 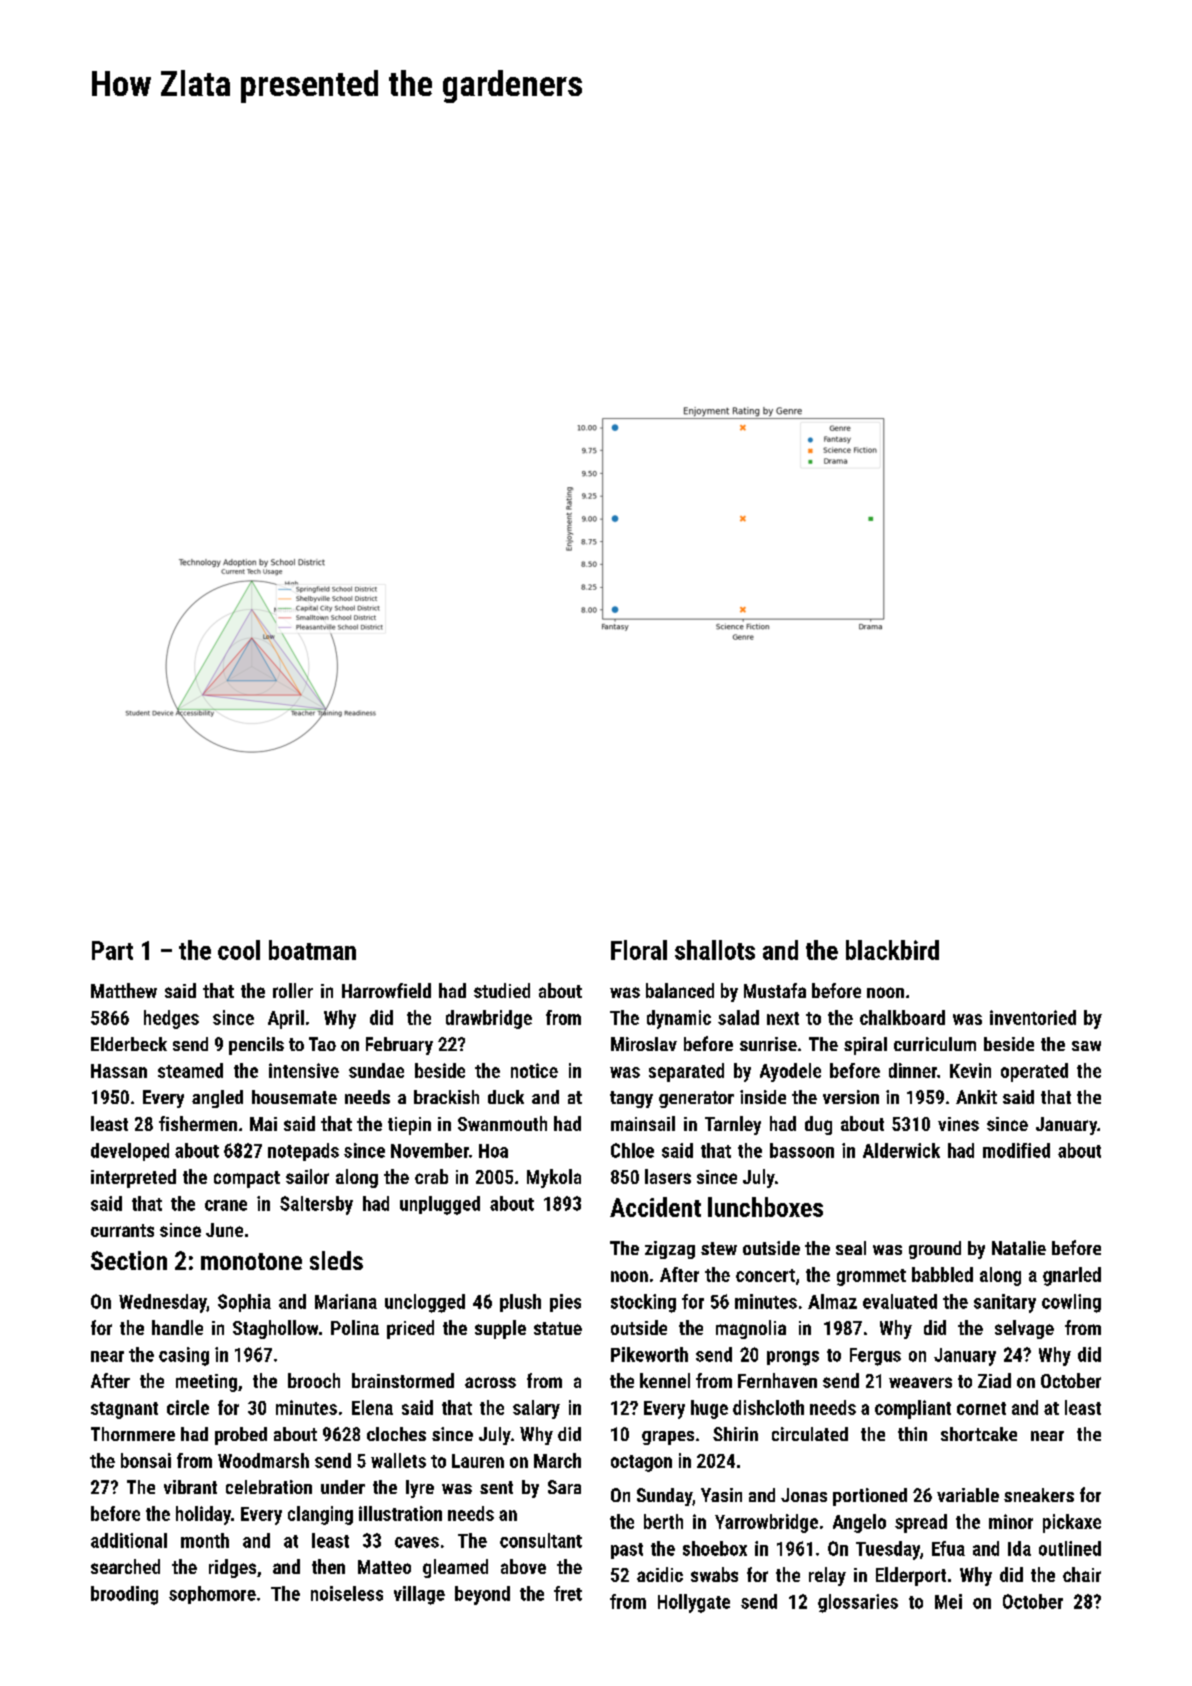 What do you see at coordinates (1016, 1150) in the screenshot?
I see `modified` at bounding box center [1016, 1150].
